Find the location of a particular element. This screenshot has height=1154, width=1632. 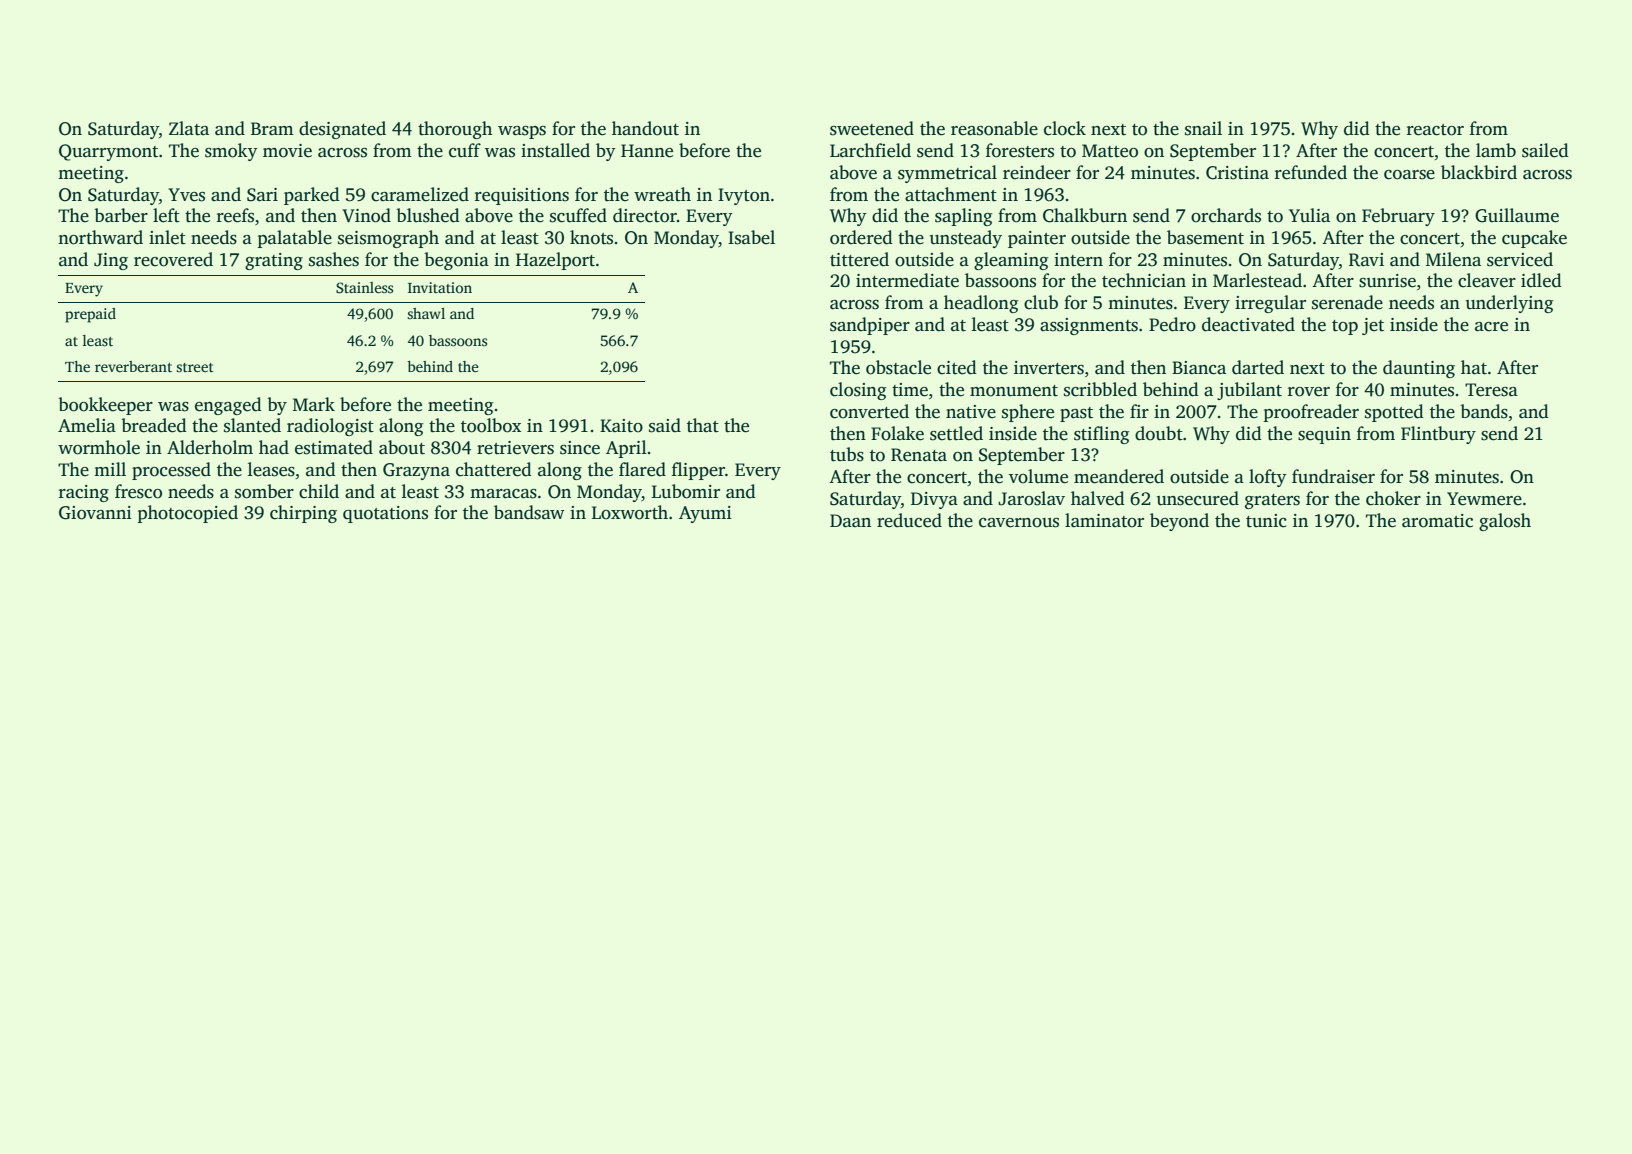

Kaito is located at coordinates (621, 426).
